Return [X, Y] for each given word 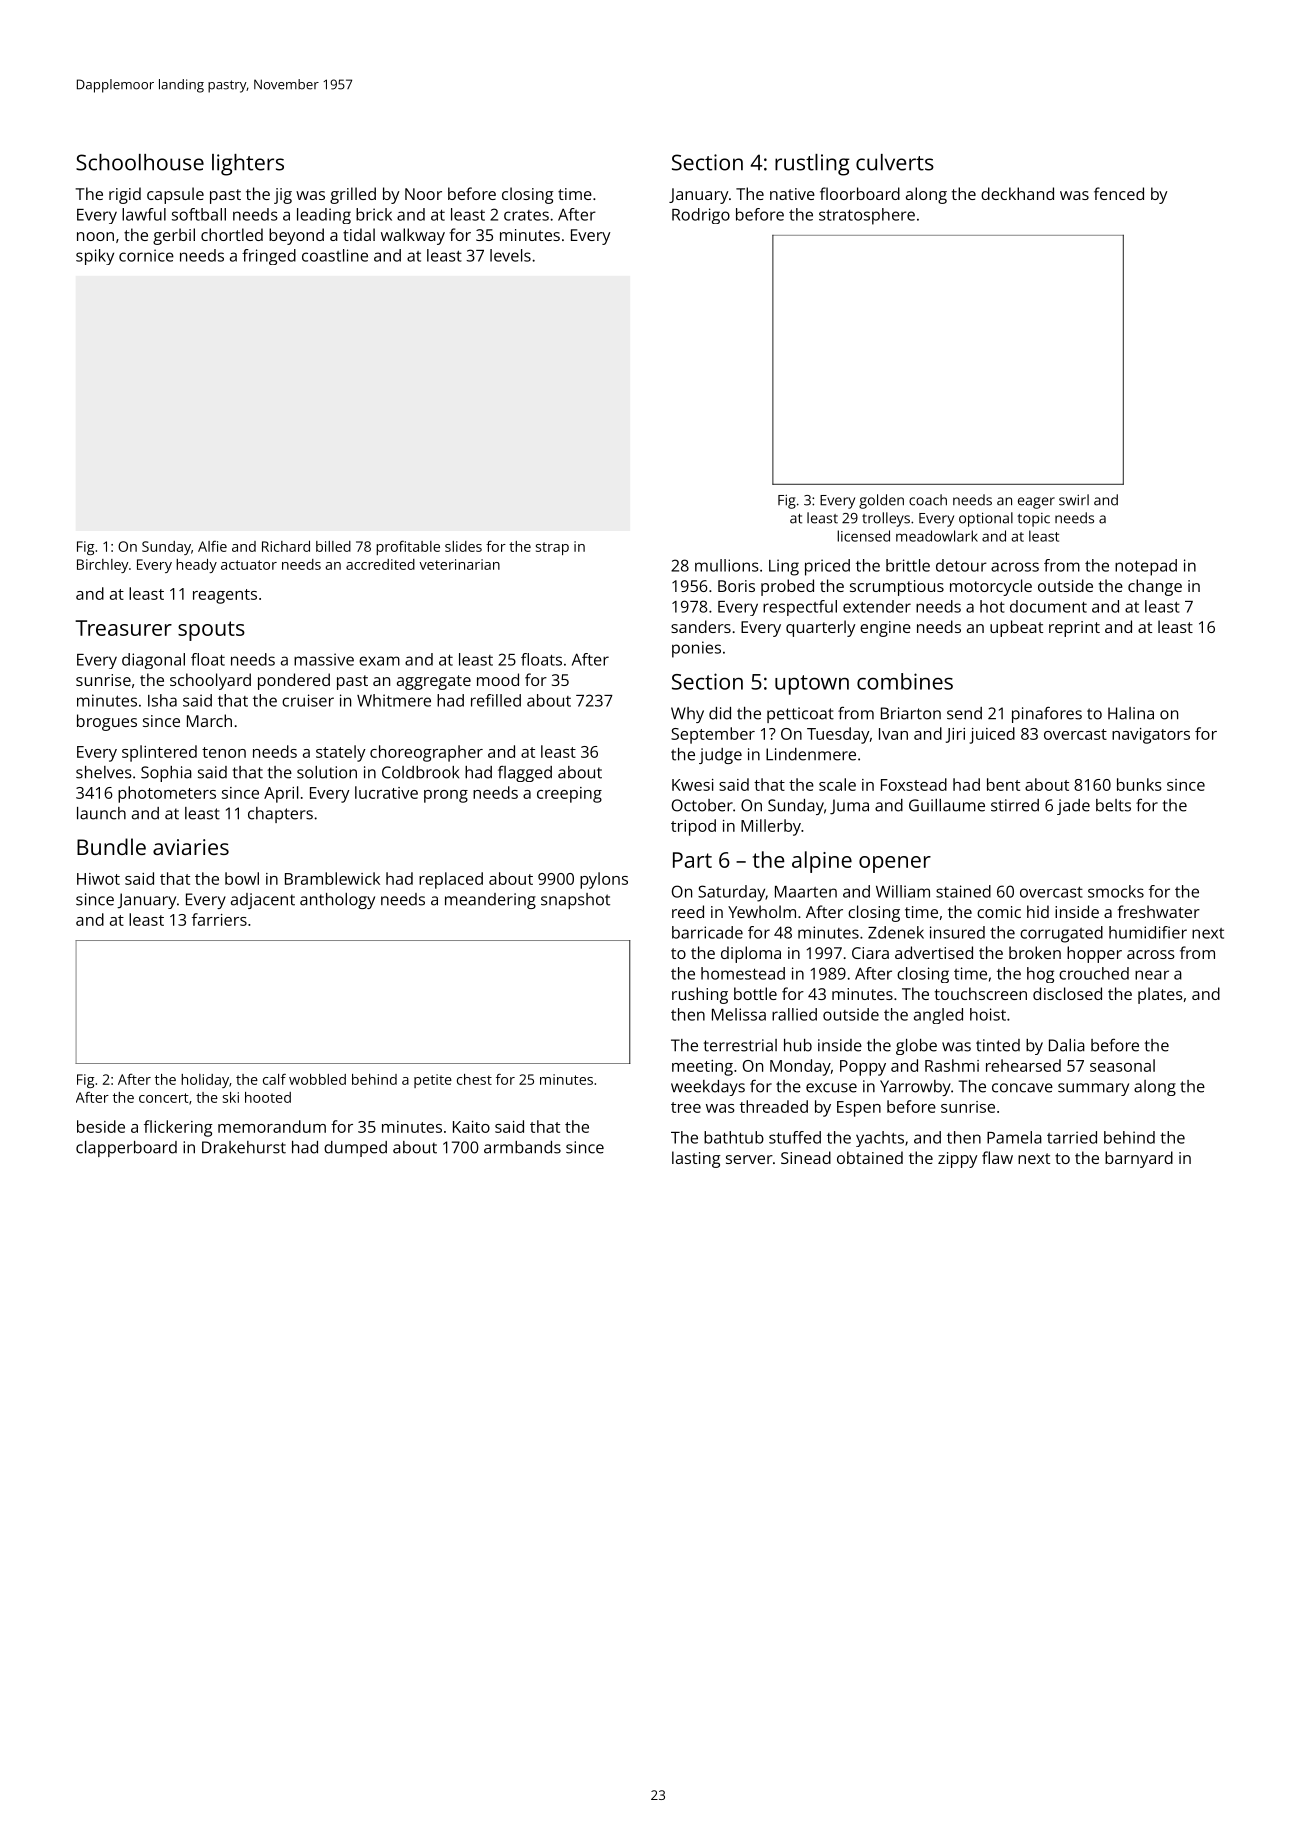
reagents [225, 596]
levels [510, 255]
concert [163, 1098]
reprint [1074, 629]
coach [928, 500]
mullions [726, 565]
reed [688, 911]
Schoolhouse [140, 162]
